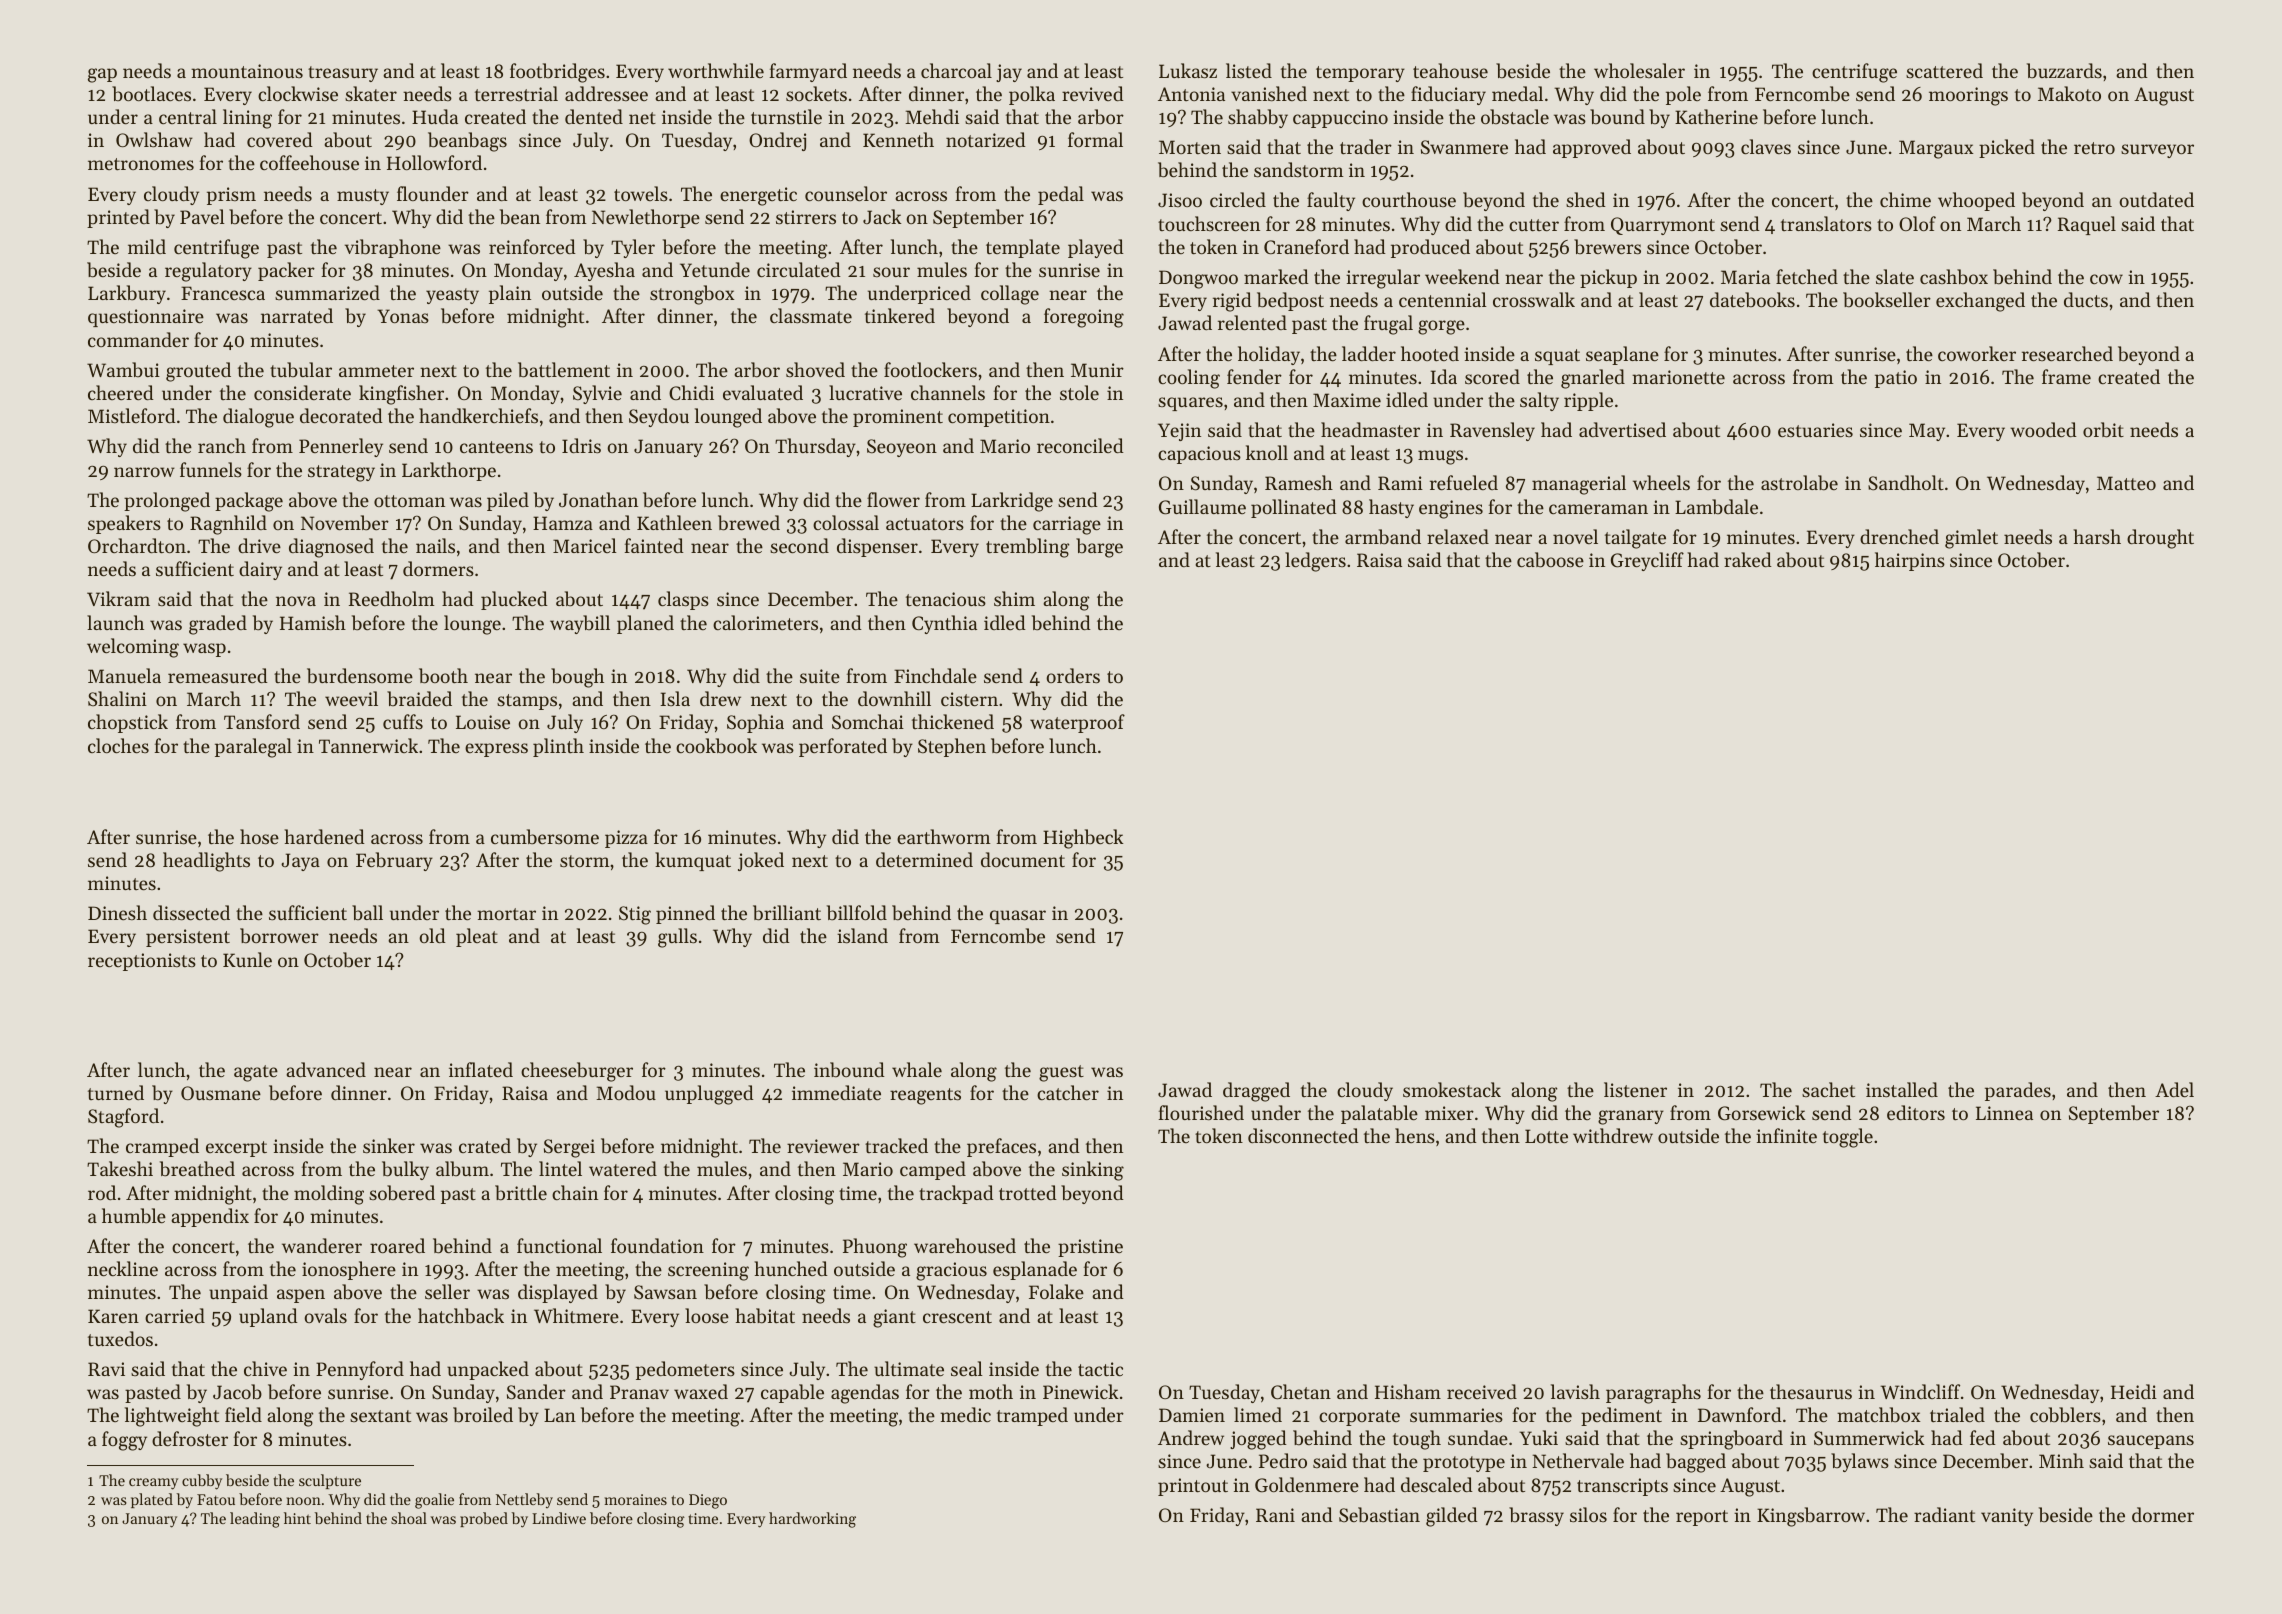 This screenshot has width=2282, height=1614. I want to click on caboose, so click(1550, 560).
